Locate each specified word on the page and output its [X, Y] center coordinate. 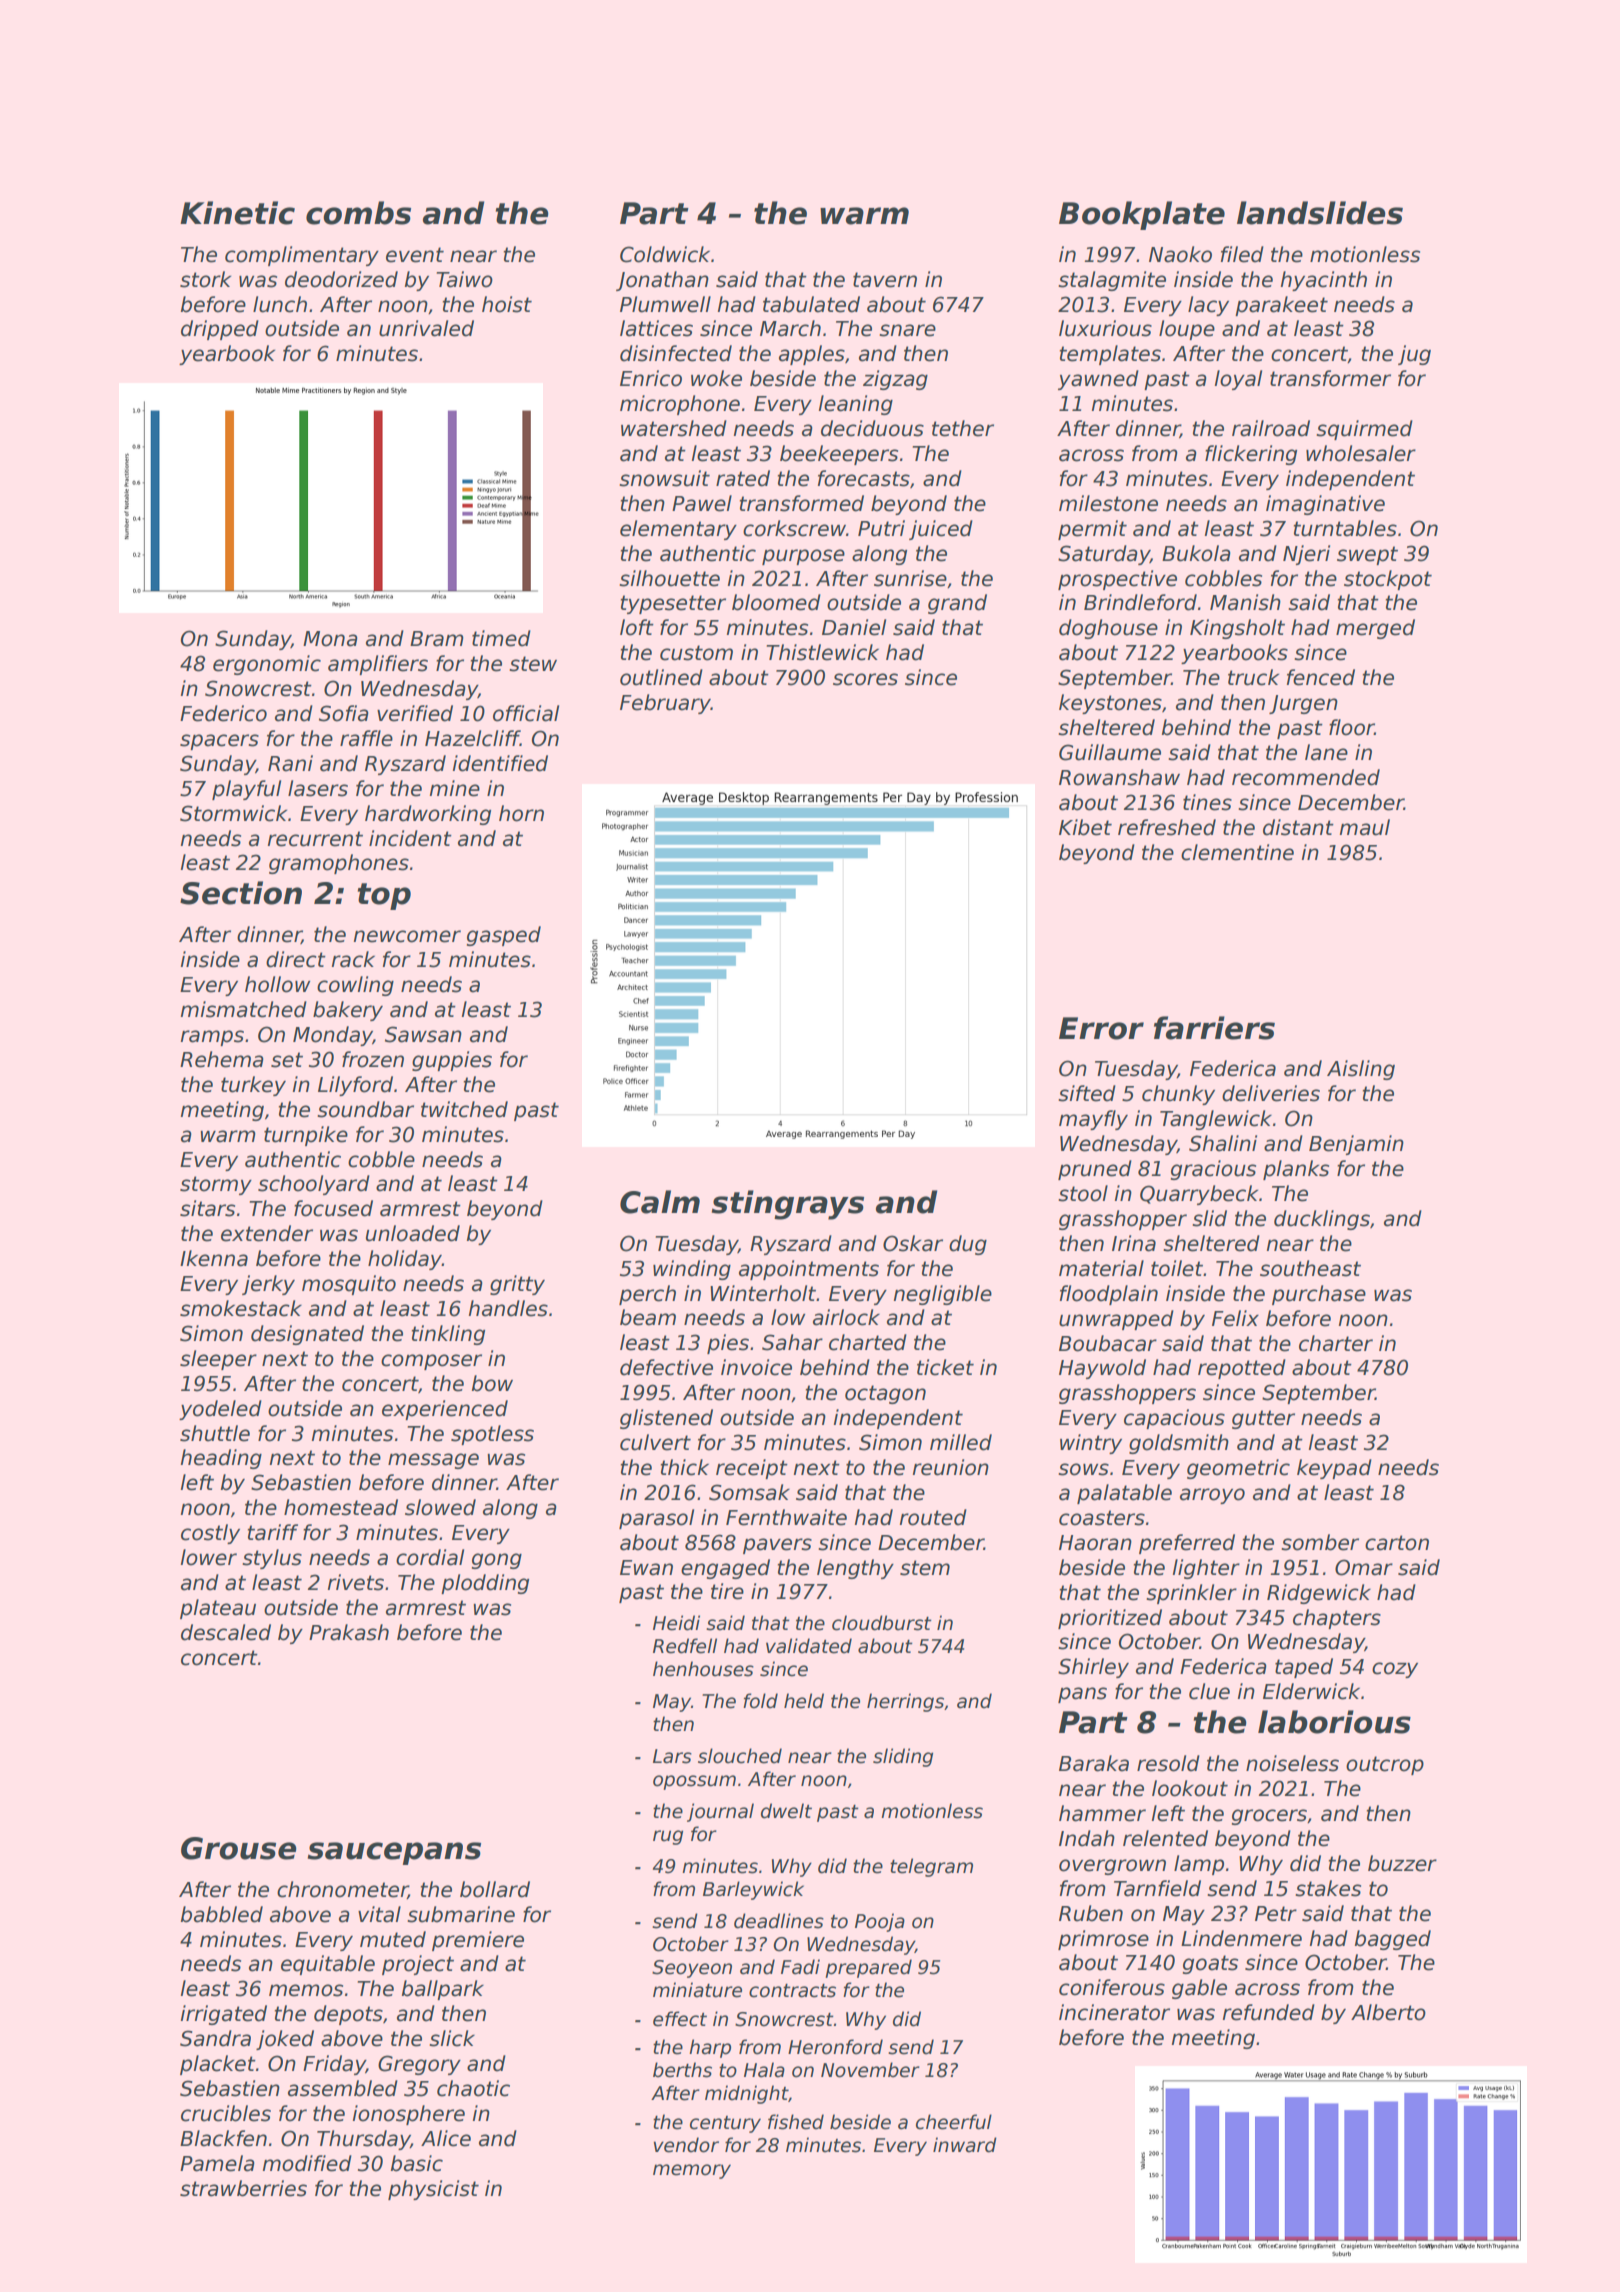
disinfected [676, 353]
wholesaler [1361, 453]
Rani [290, 763]
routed [933, 1517]
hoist [507, 304]
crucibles [226, 2113]
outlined [661, 677]
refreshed [1167, 827]
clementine [1237, 852]
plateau [218, 1609]
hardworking [428, 815]
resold [1168, 1763]
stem [925, 1568]
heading [221, 1459]
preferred [1187, 1544]
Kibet [1085, 827]
